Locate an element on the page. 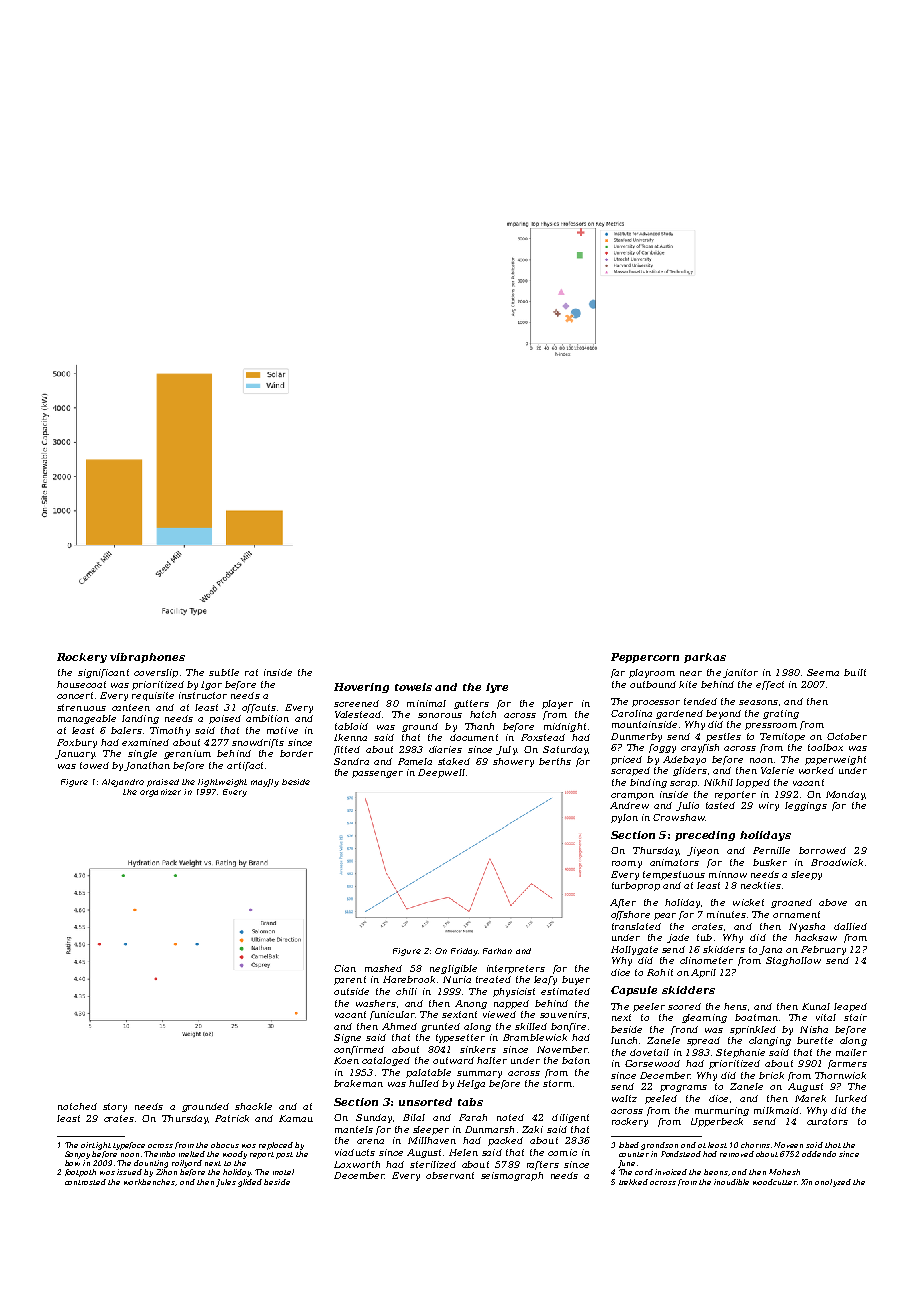 The image size is (924, 1308). gliders is located at coordinates (689, 771).
